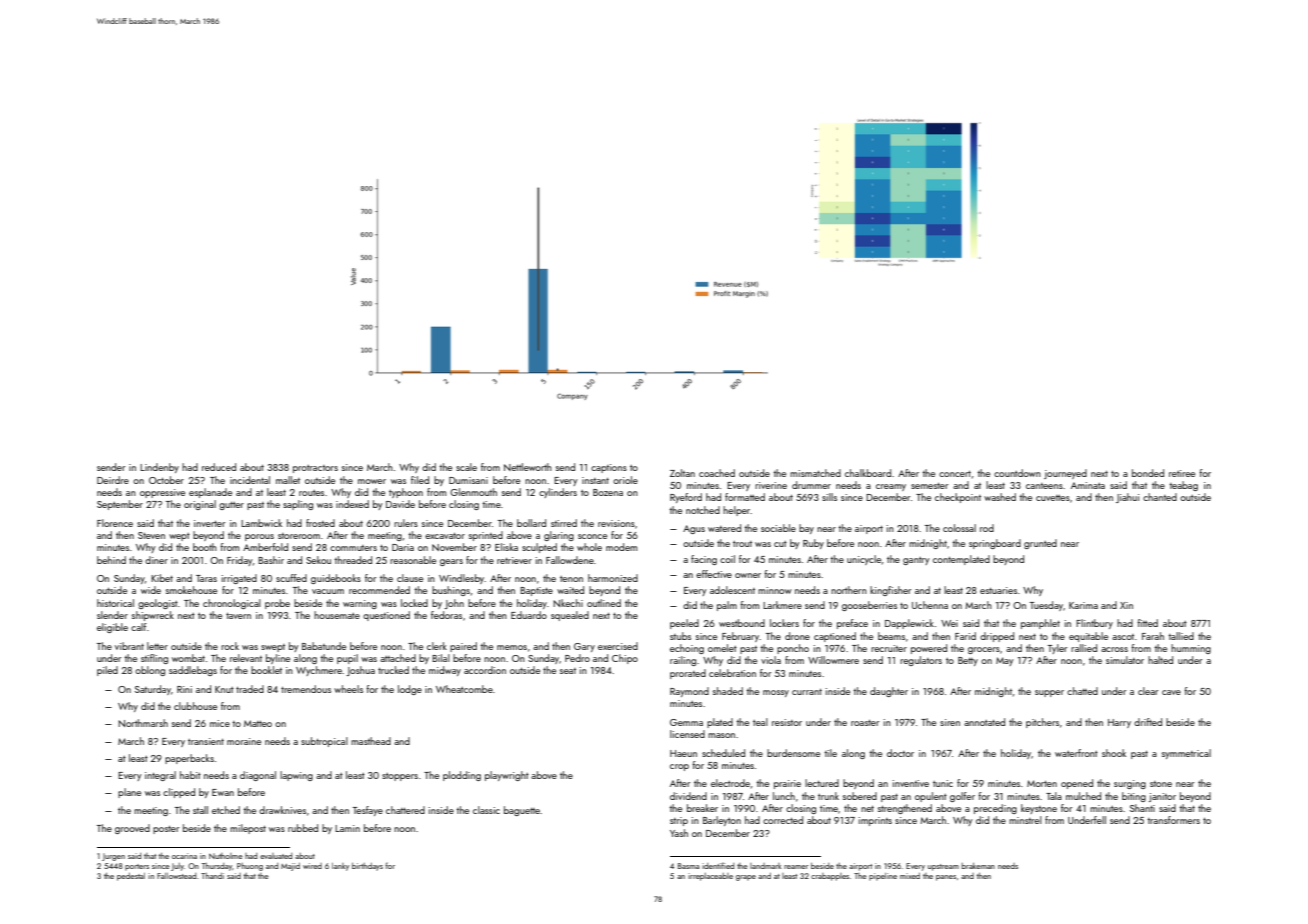 The width and height of the page is (1308, 924). Describe the element at coordinates (1114, 753) in the page. I see `shook` at that location.
